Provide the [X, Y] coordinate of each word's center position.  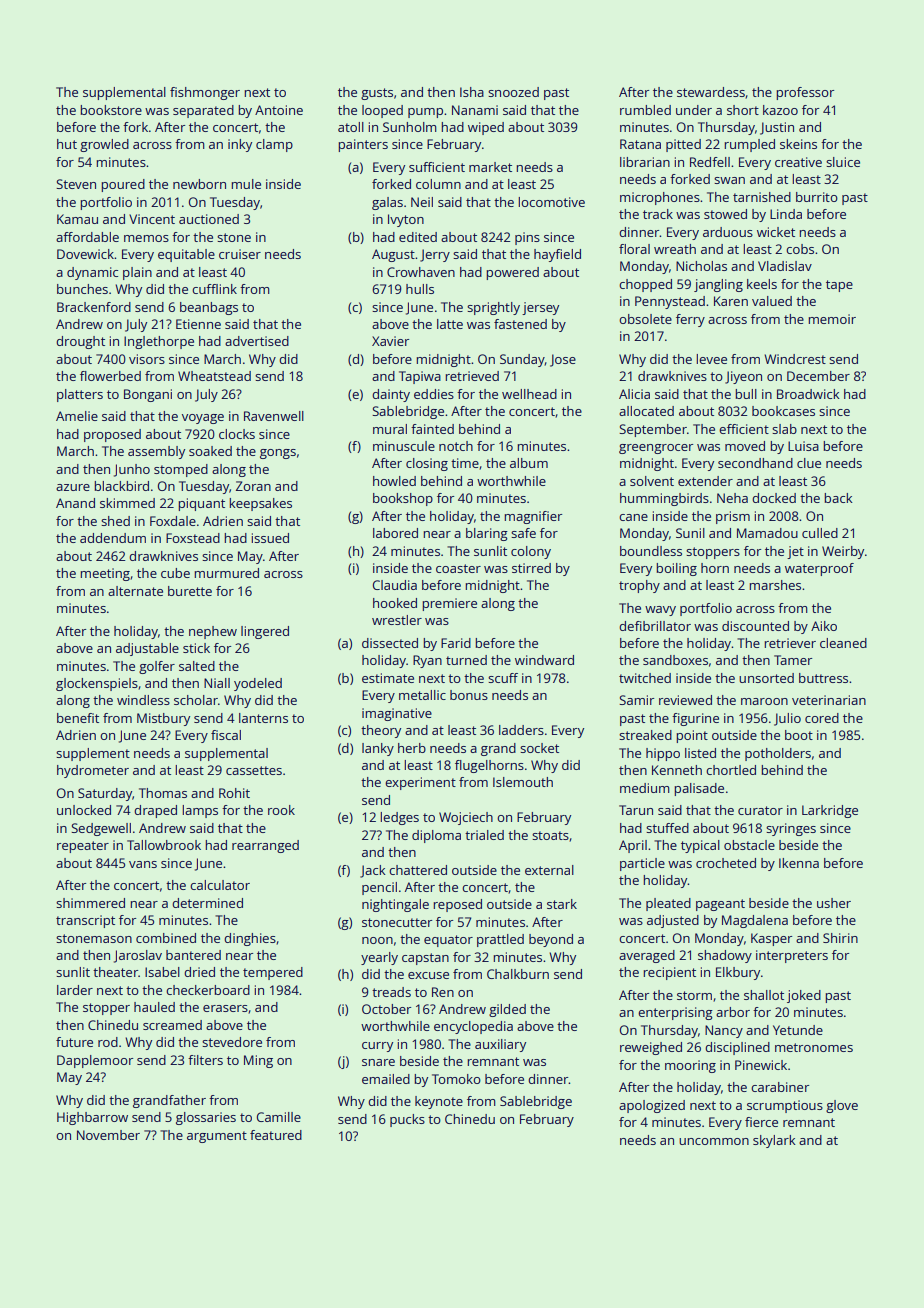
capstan [425, 959]
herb [412, 748]
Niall [217, 683]
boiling [677, 569]
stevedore [232, 1042]
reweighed [651, 1048]
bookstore [111, 110]
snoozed [513, 92]
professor [805, 93]
